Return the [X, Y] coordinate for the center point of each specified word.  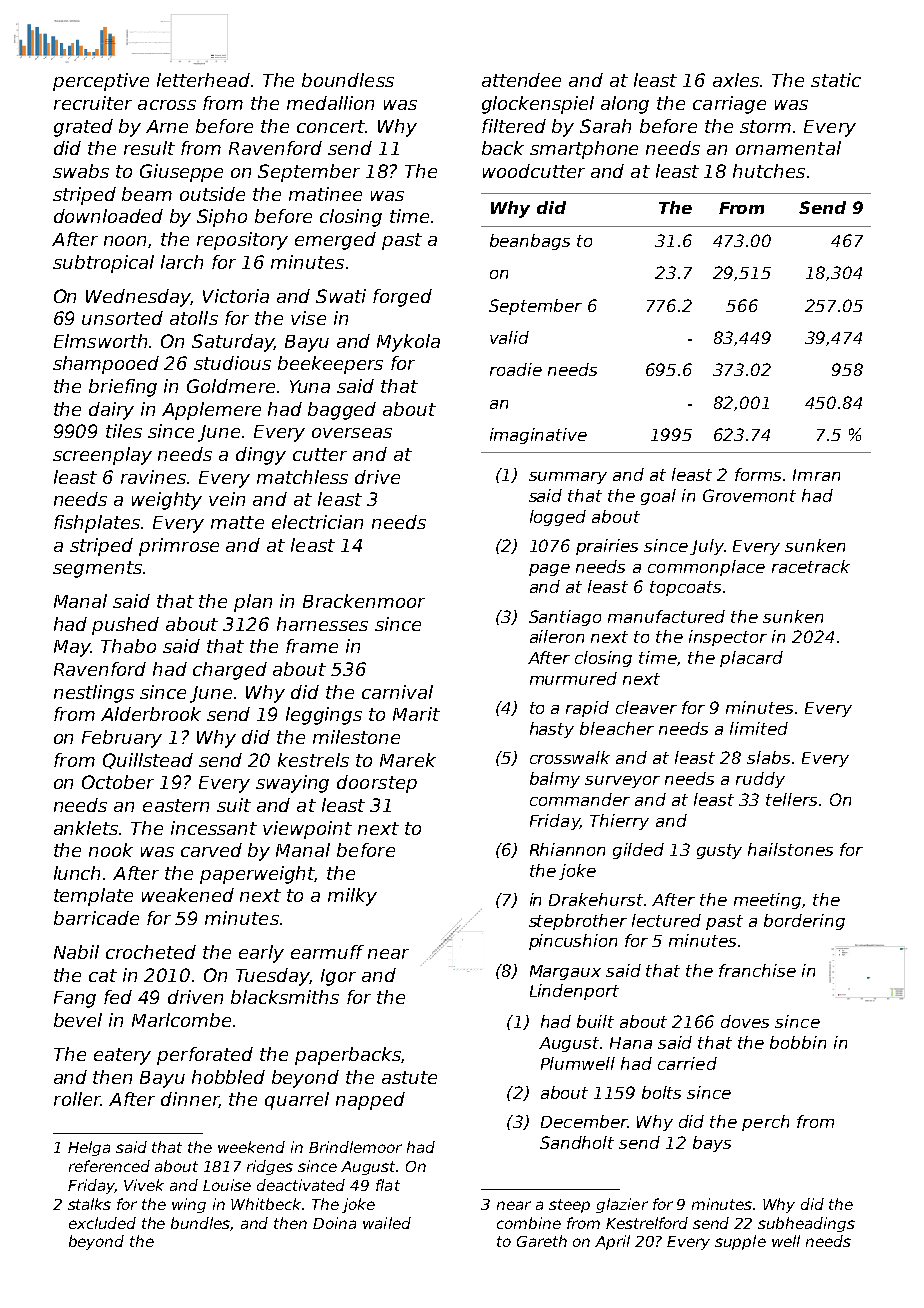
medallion [330, 103]
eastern [176, 805]
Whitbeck [266, 1204]
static [836, 80]
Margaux [565, 972]
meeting [767, 901]
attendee [521, 80]
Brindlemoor [355, 1147]
